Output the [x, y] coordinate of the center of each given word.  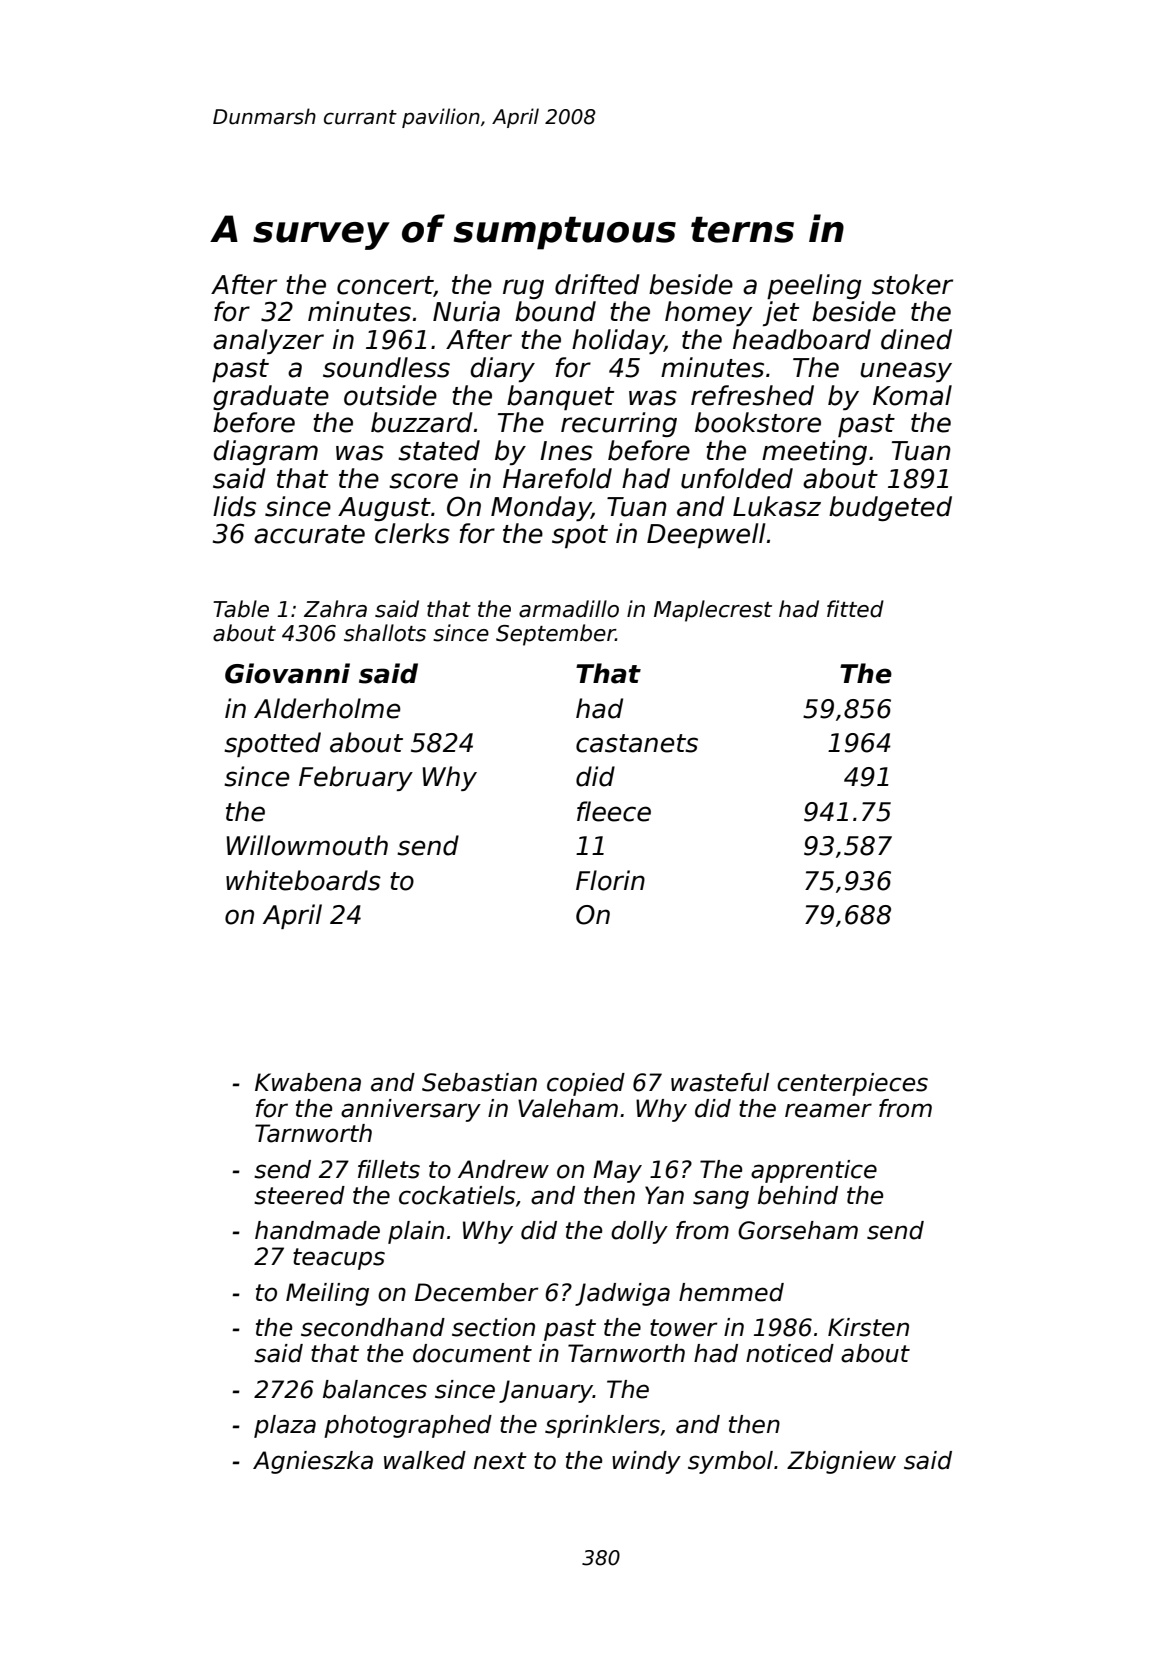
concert [385, 286]
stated [439, 450]
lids [234, 506]
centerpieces [852, 1084]
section [493, 1327]
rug [523, 289]
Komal [912, 395]
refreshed [752, 395]
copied [586, 1084]
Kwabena [308, 1082]
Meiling [327, 1294]
